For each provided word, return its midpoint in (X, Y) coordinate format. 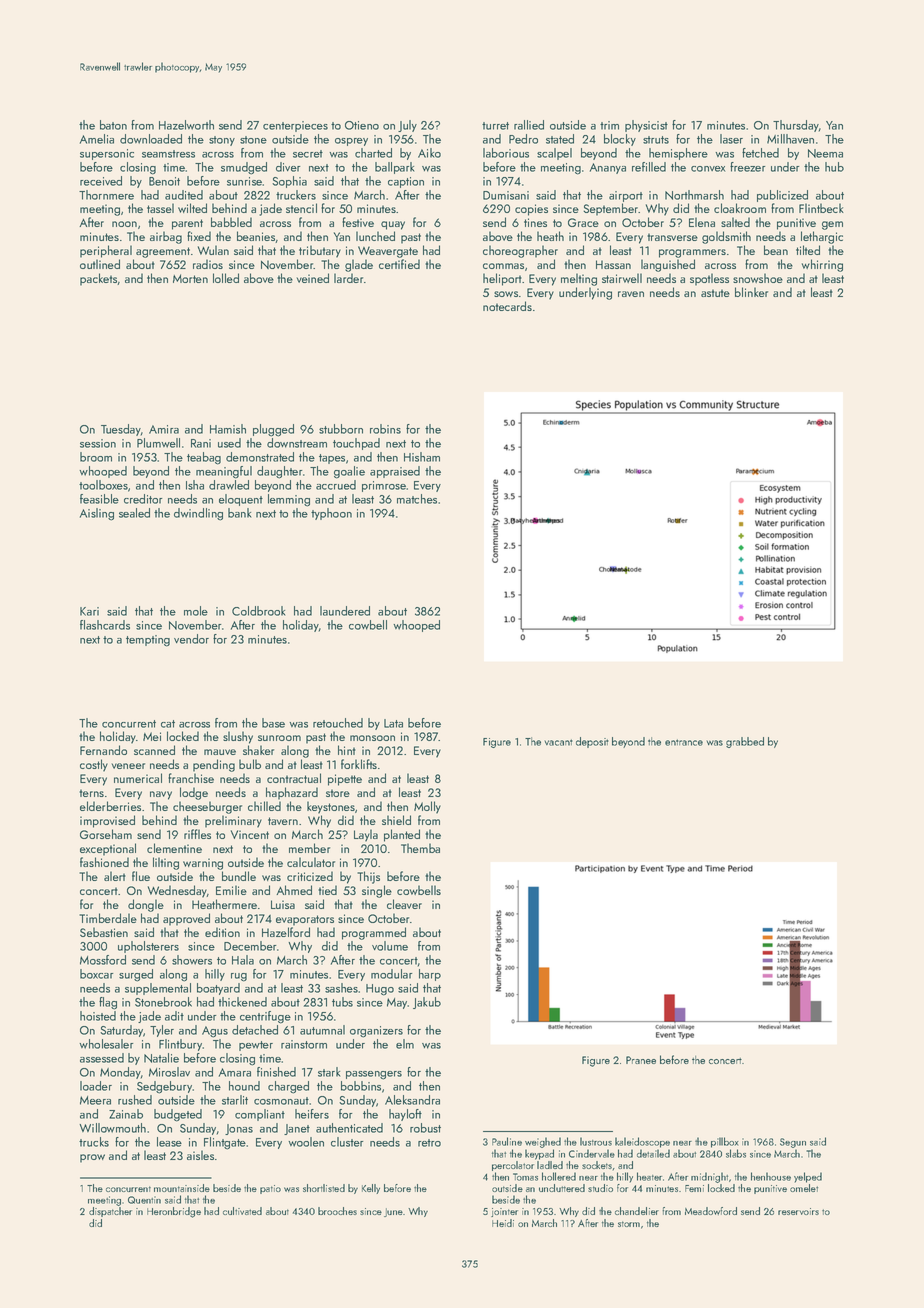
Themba (420, 848)
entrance (684, 742)
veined (312, 278)
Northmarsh (694, 195)
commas (503, 266)
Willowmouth (112, 1128)
